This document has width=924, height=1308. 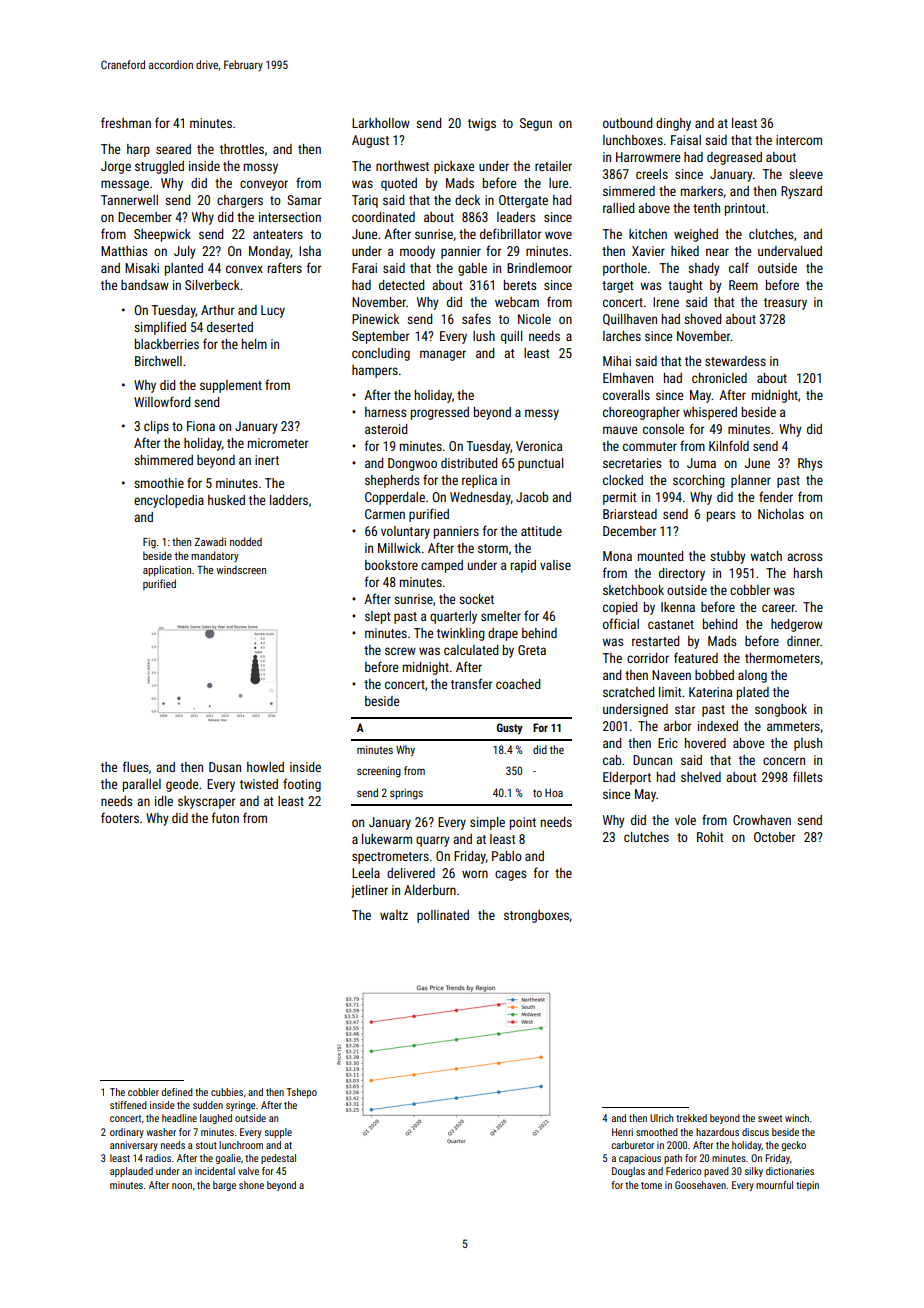 I want to click on radios, so click(x=158, y=1158).
